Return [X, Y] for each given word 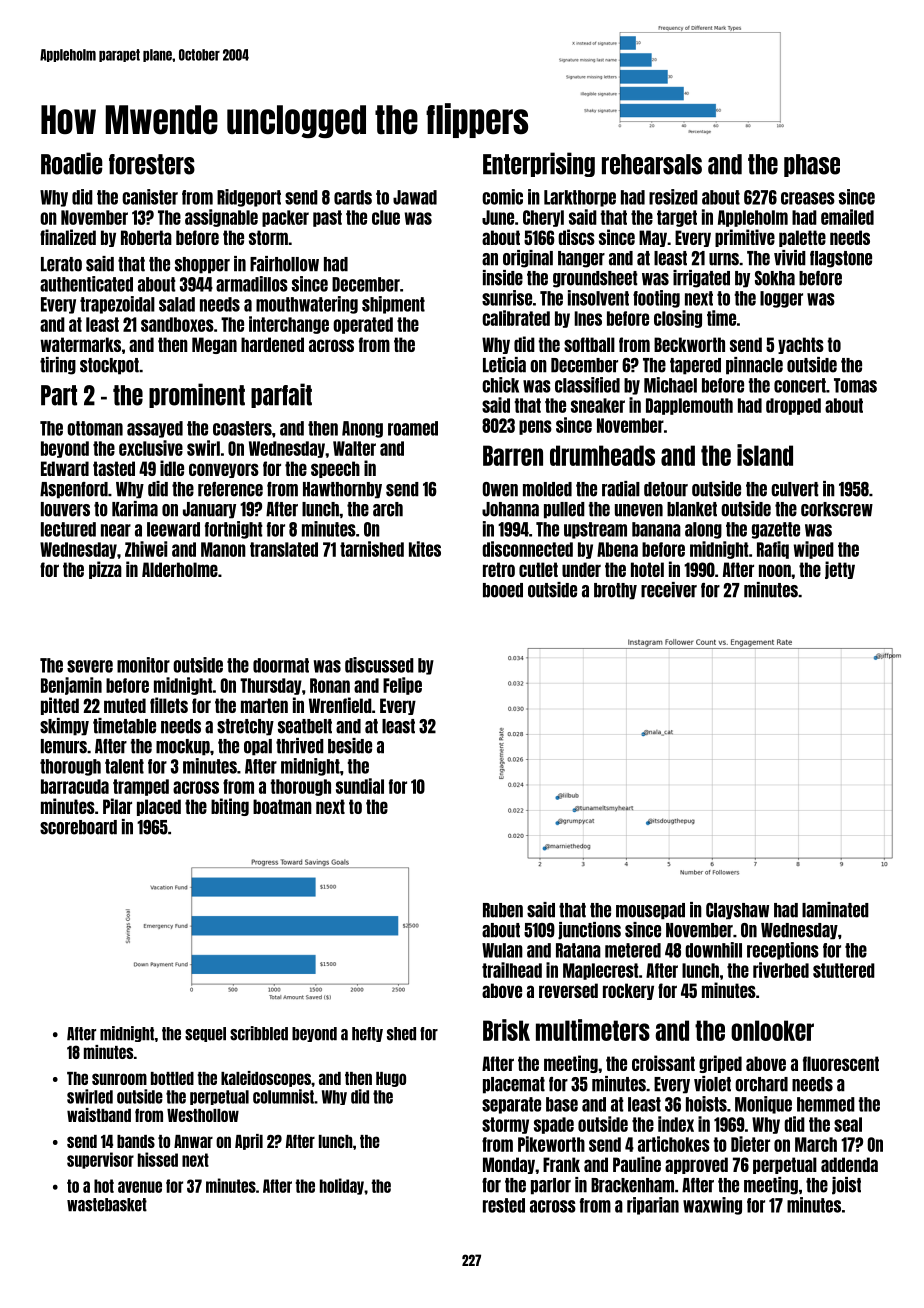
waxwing [712, 1206]
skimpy [64, 727]
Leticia [504, 365]
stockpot [109, 366]
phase [812, 165]
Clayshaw [737, 911]
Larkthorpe [580, 198]
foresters [152, 164]
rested [504, 1205]
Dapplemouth [689, 406]
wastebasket [107, 1205]
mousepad [650, 911]
